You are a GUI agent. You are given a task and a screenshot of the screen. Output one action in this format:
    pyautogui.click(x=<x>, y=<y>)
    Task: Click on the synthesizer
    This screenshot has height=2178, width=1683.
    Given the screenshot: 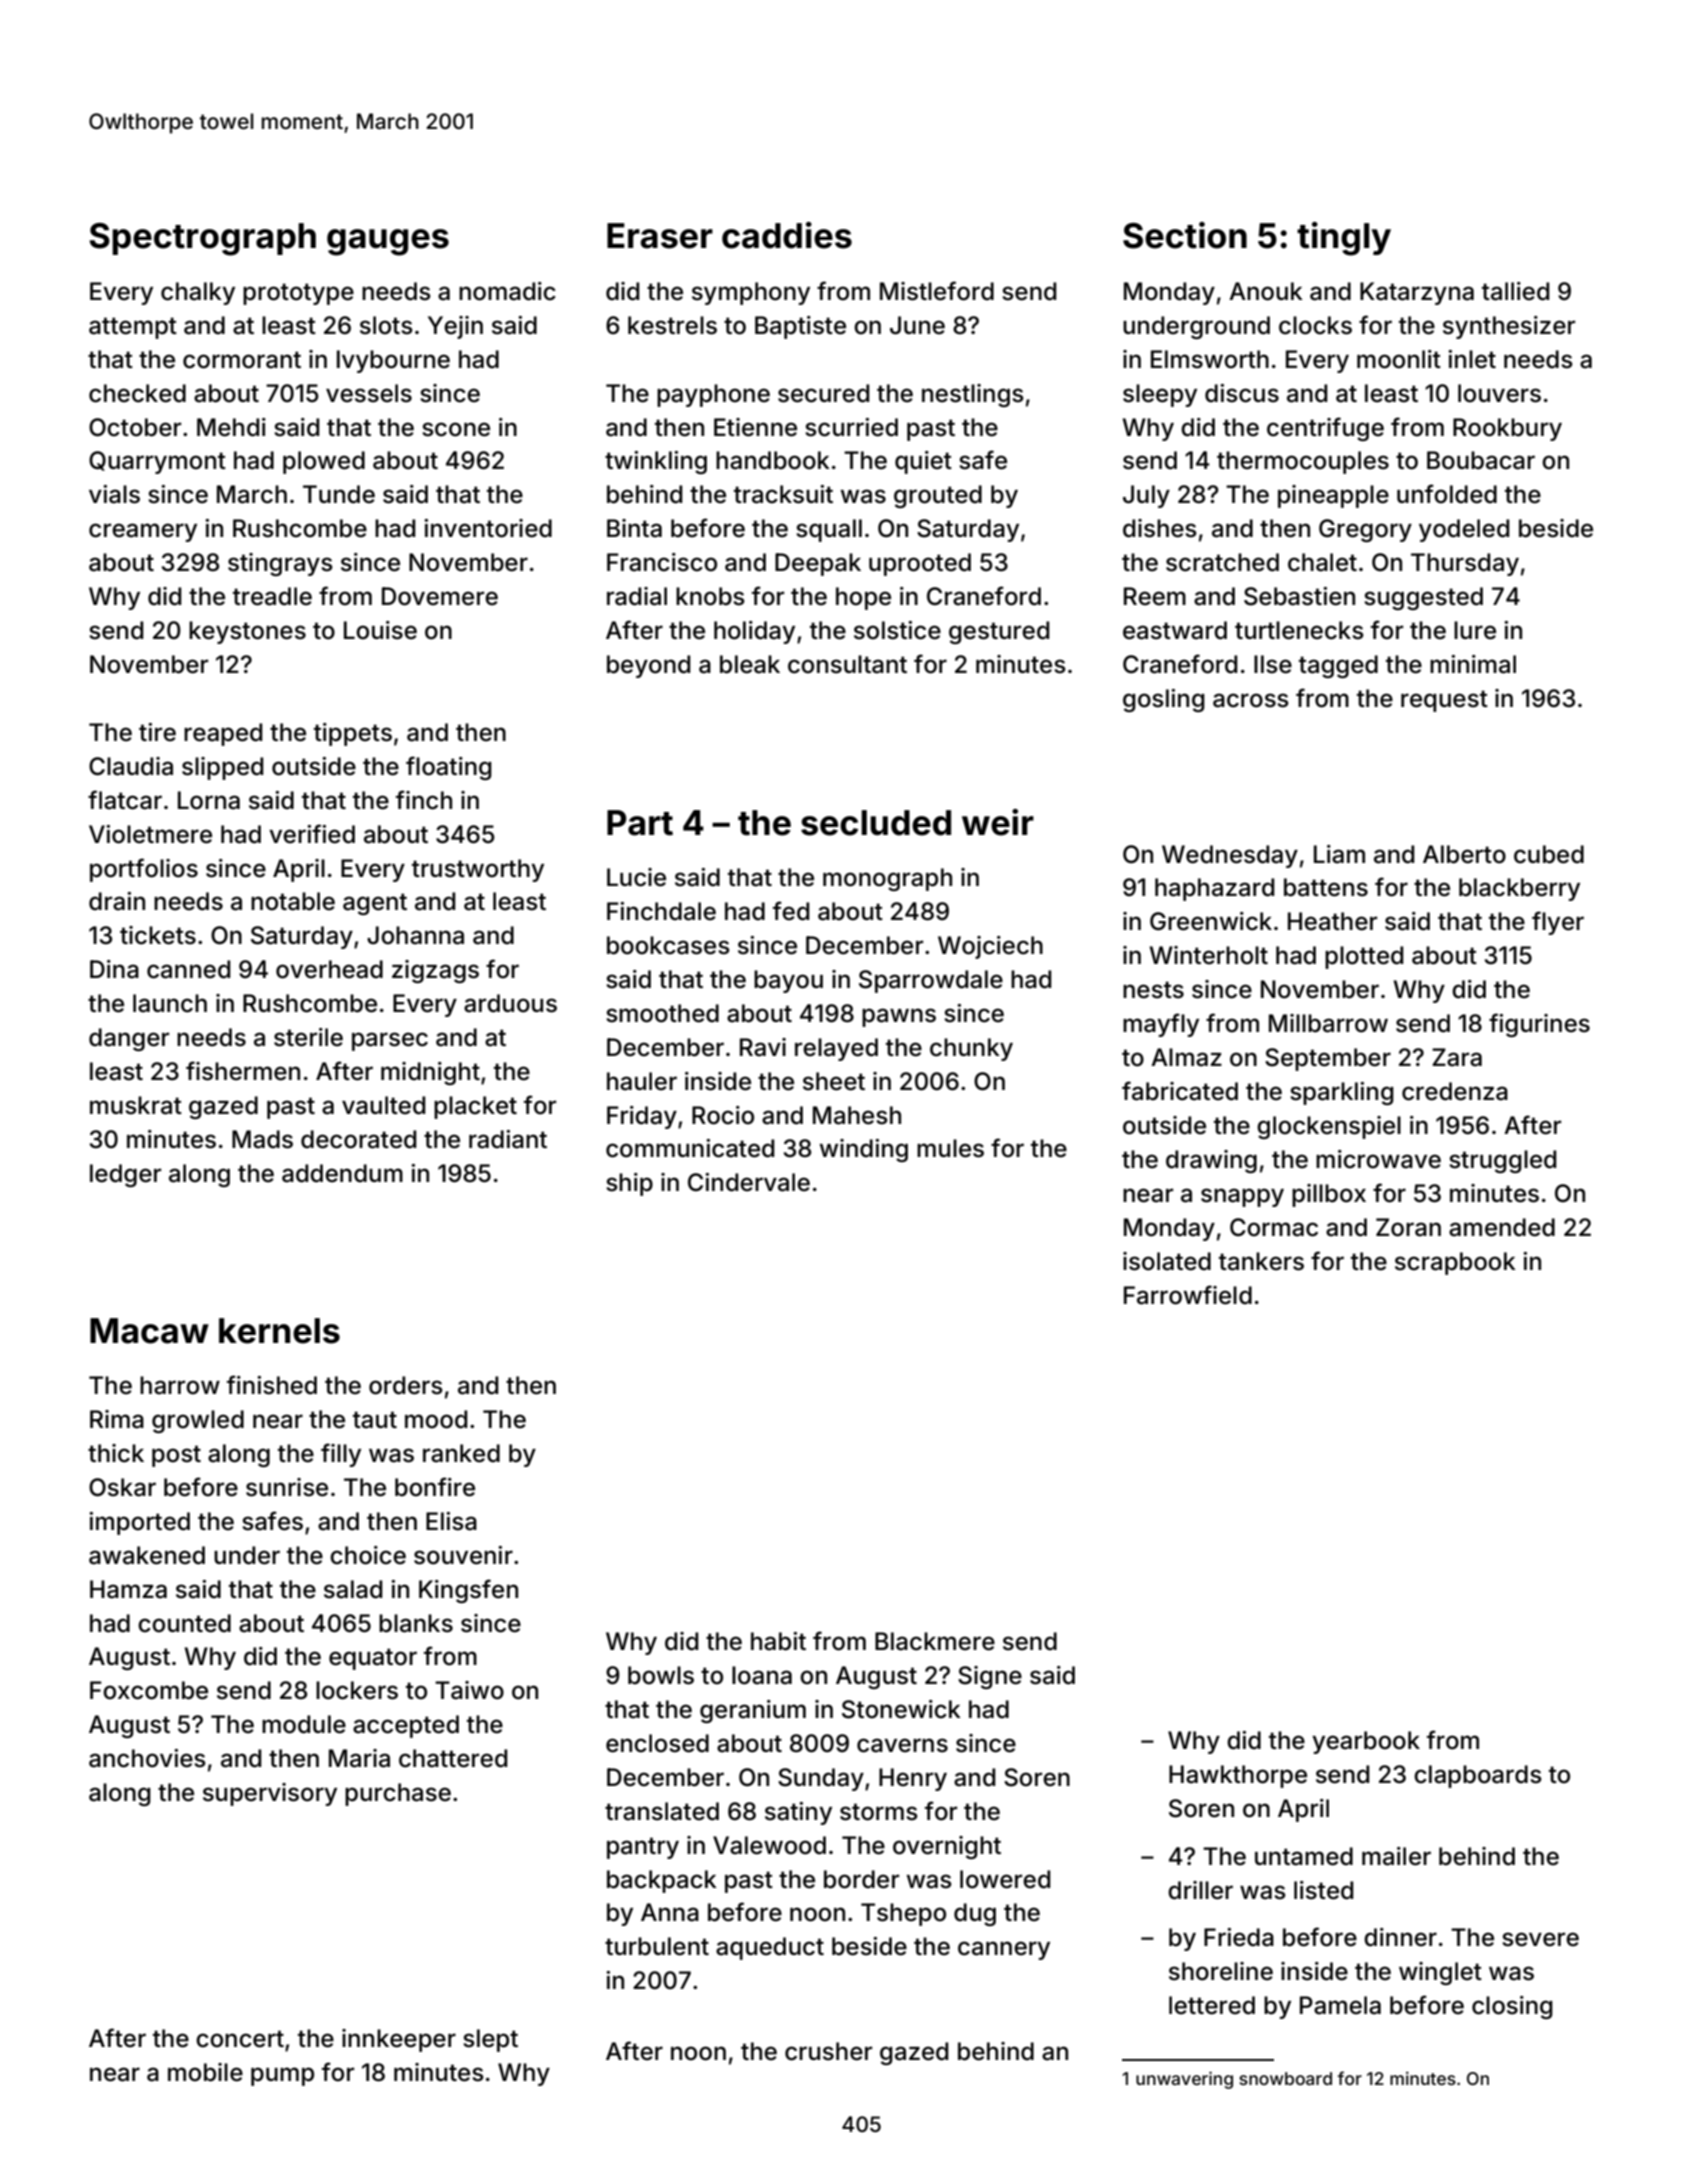 What is the action you would take?
    pyautogui.click(x=1509, y=327)
